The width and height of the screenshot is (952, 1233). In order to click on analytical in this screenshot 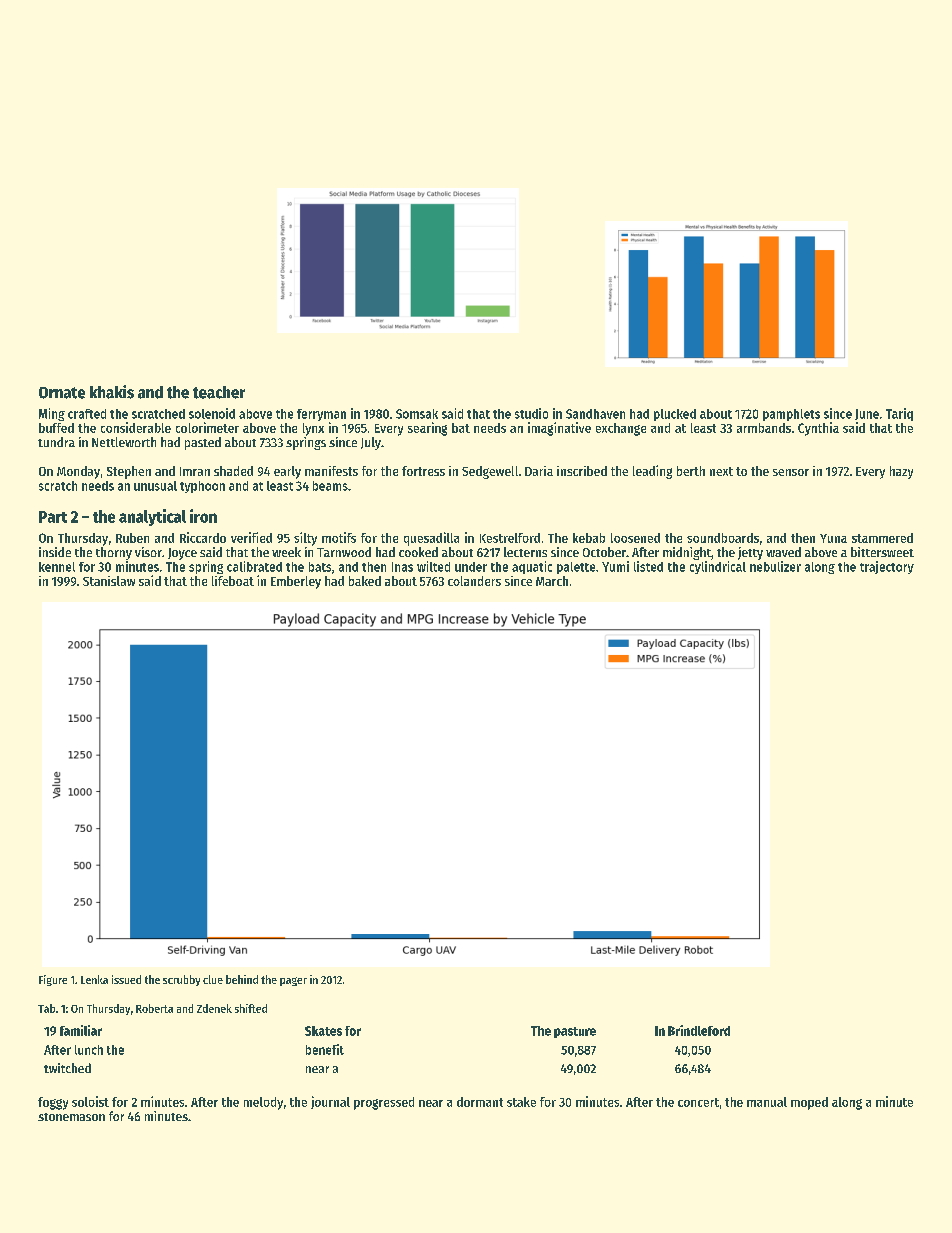, I will do `click(152, 517)`.
